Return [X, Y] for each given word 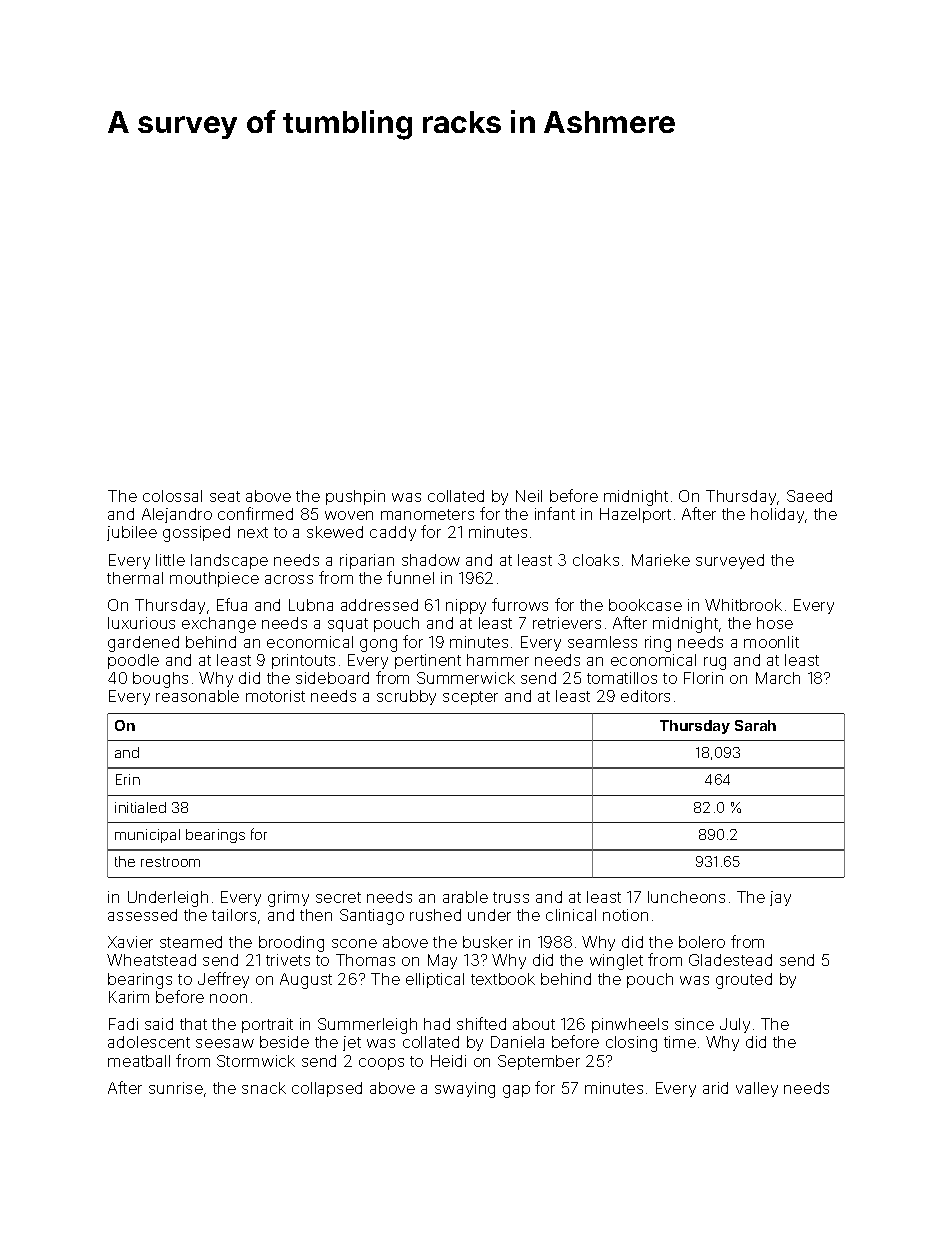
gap [516, 1091]
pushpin [355, 497]
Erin [128, 779]
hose [775, 623]
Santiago [372, 917]
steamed [191, 942]
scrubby [406, 697]
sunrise [176, 1088]
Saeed [809, 496]
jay [780, 898]
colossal [172, 496]
